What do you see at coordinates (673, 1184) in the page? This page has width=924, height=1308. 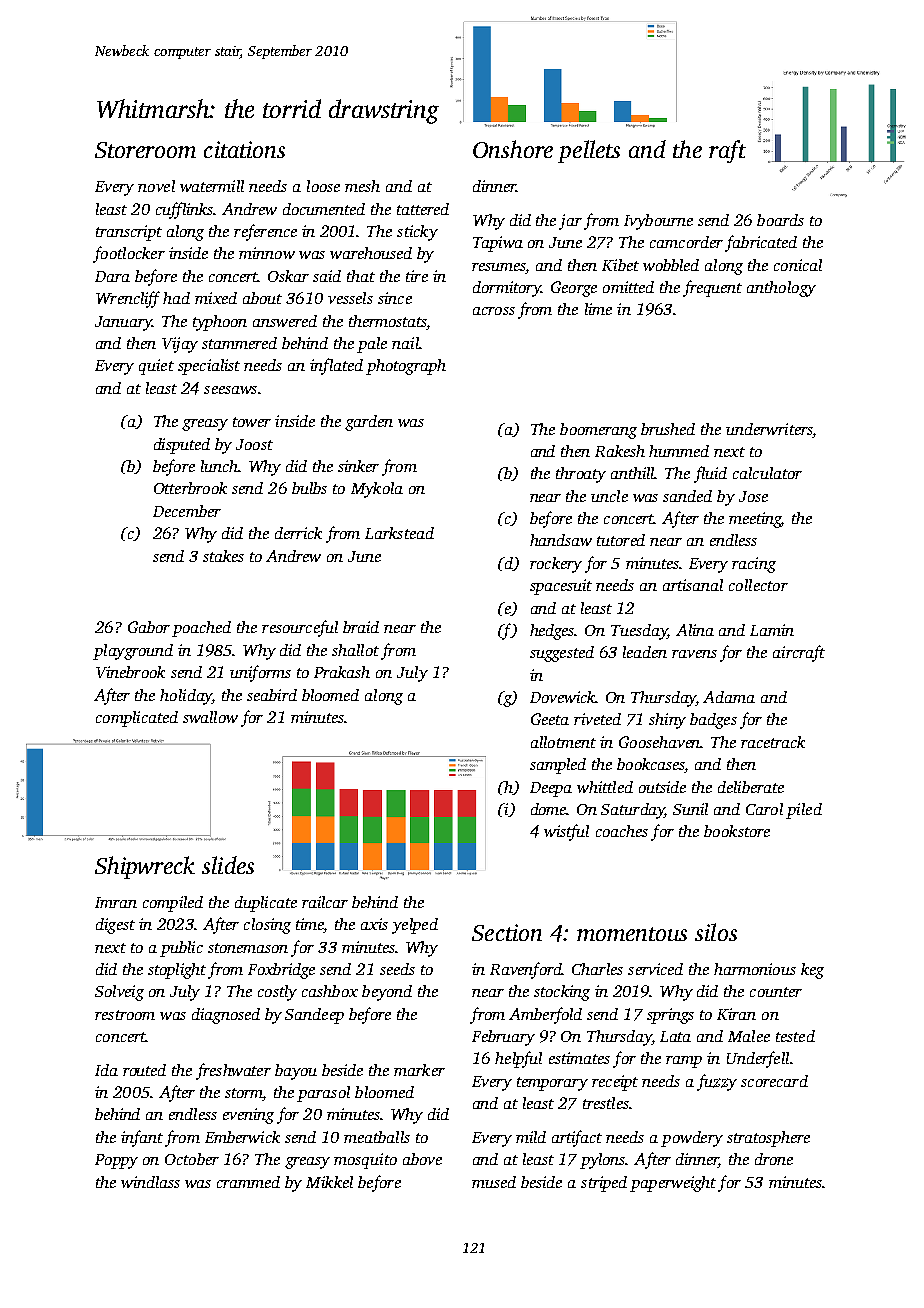 I see `paperweight` at bounding box center [673, 1184].
